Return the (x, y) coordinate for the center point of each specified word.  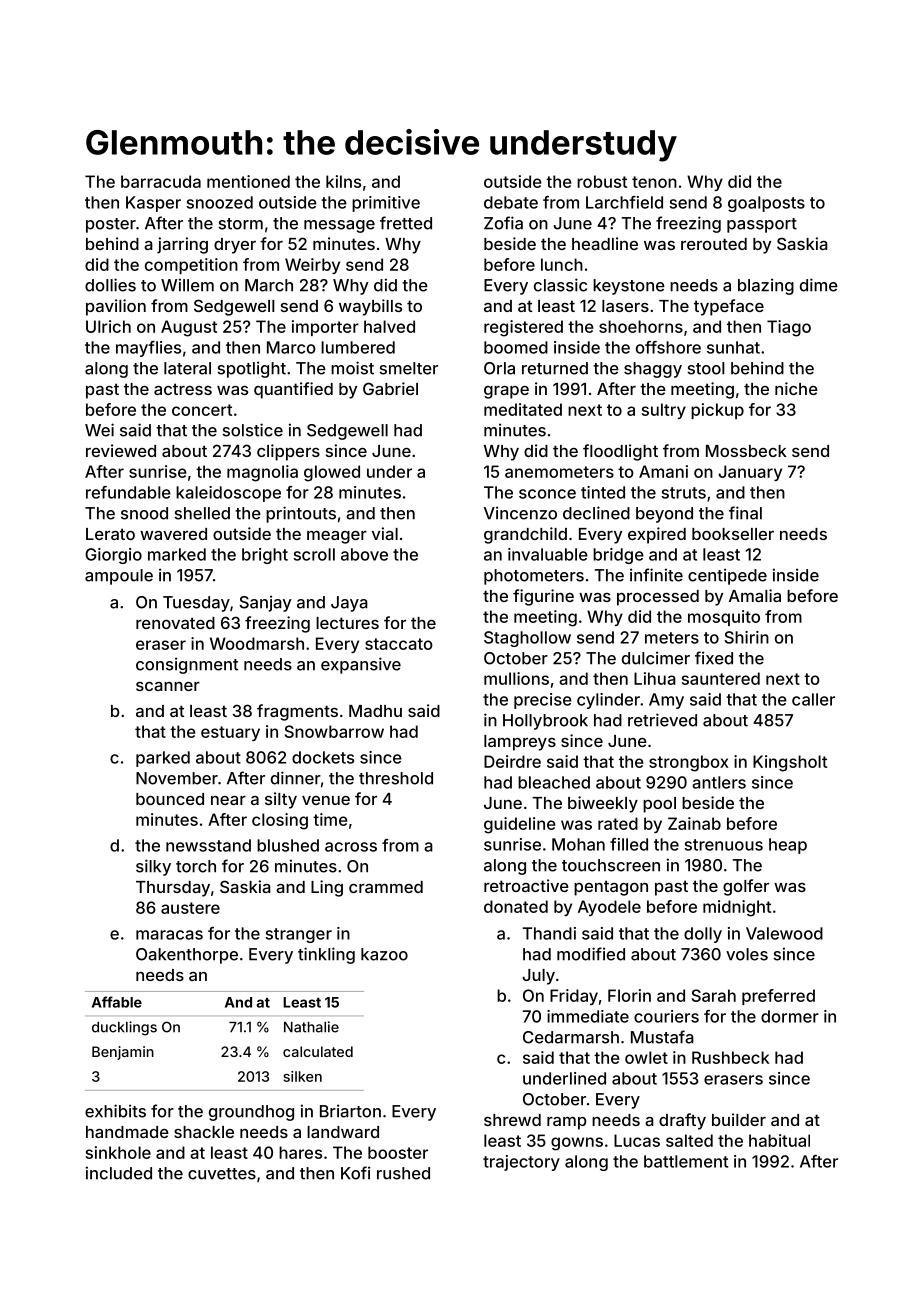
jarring (182, 245)
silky (153, 867)
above (364, 554)
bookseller (733, 534)
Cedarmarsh (571, 1037)
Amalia (755, 595)
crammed (386, 887)
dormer (790, 1016)
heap (788, 846)
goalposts (766, 204)
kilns (343, 181)
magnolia (262, 473)
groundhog (251, 1113)
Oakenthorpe (187, 956)
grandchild (525, 535)
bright (265, 556)
